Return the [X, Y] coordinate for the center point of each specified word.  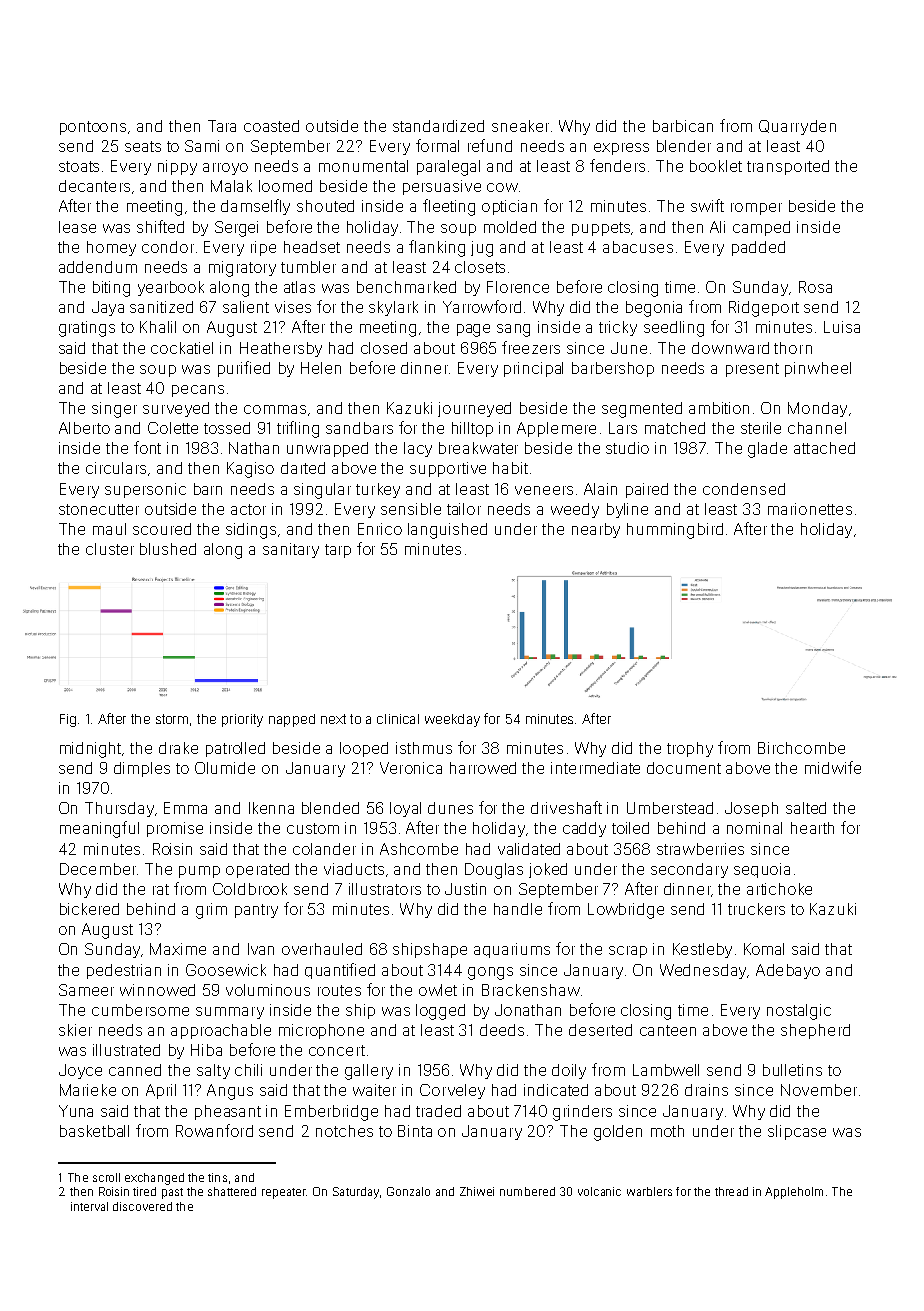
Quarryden [797, 127]
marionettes [810, 509]
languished [447, 531]
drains [706, 1090]
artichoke [779, 889]
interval [89, 1206]
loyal [405, 809]
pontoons [93, 128]
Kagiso [250, 470]
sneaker [520, 126]
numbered [527, 1191]
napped [292, 720]
